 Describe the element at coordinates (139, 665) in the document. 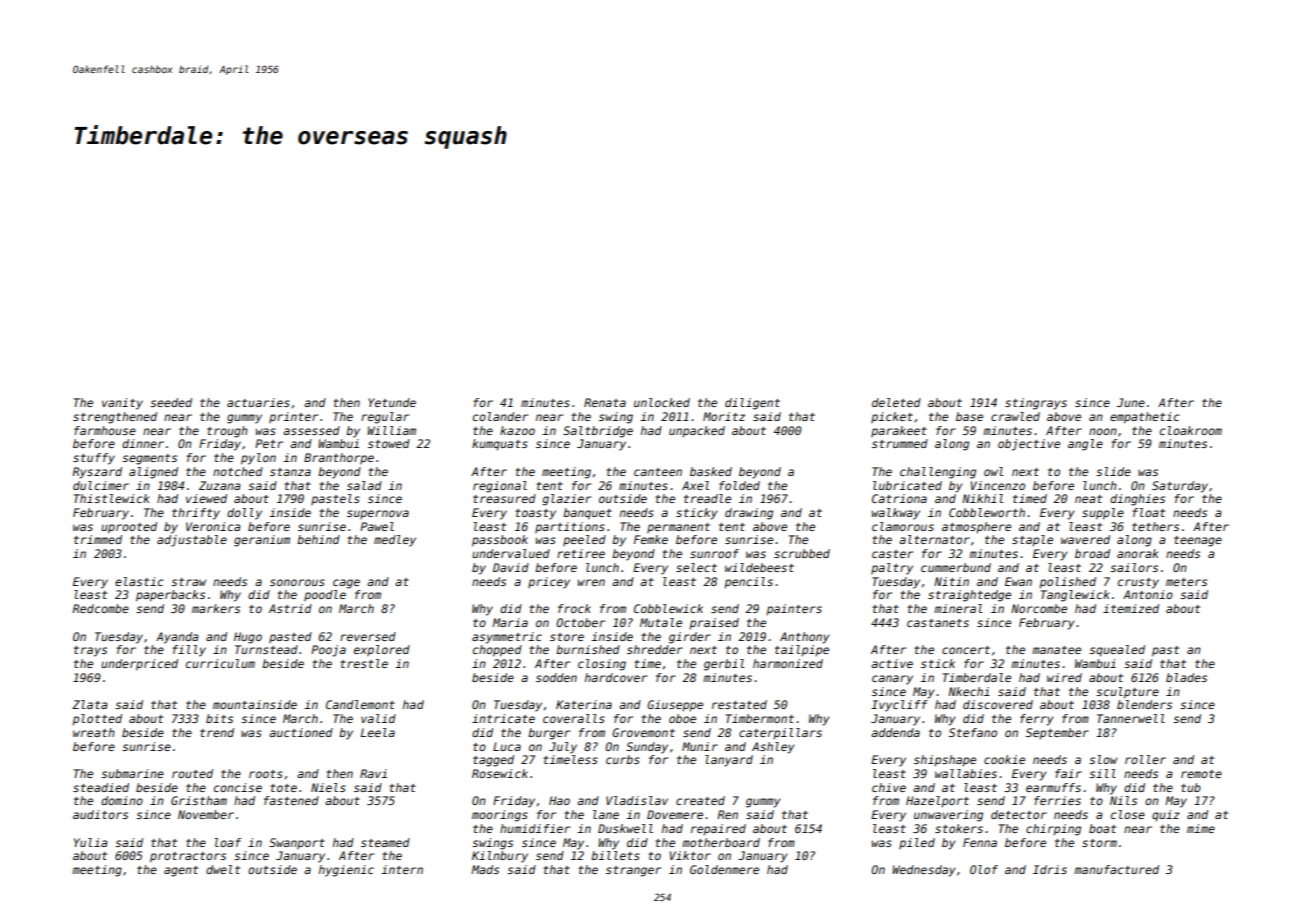

I see `underpriced` at that location.
